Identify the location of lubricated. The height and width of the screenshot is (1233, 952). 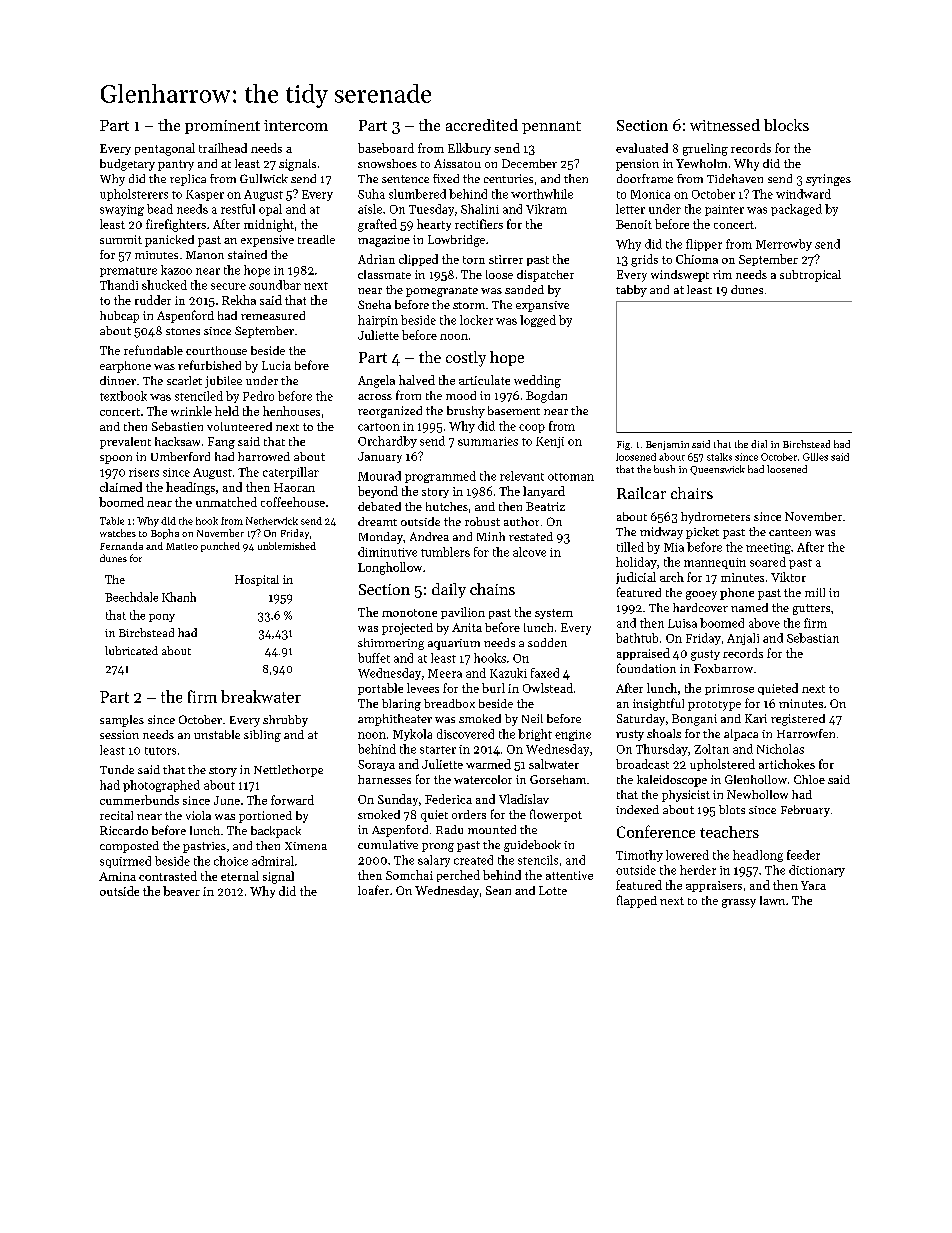
(131, 650).
